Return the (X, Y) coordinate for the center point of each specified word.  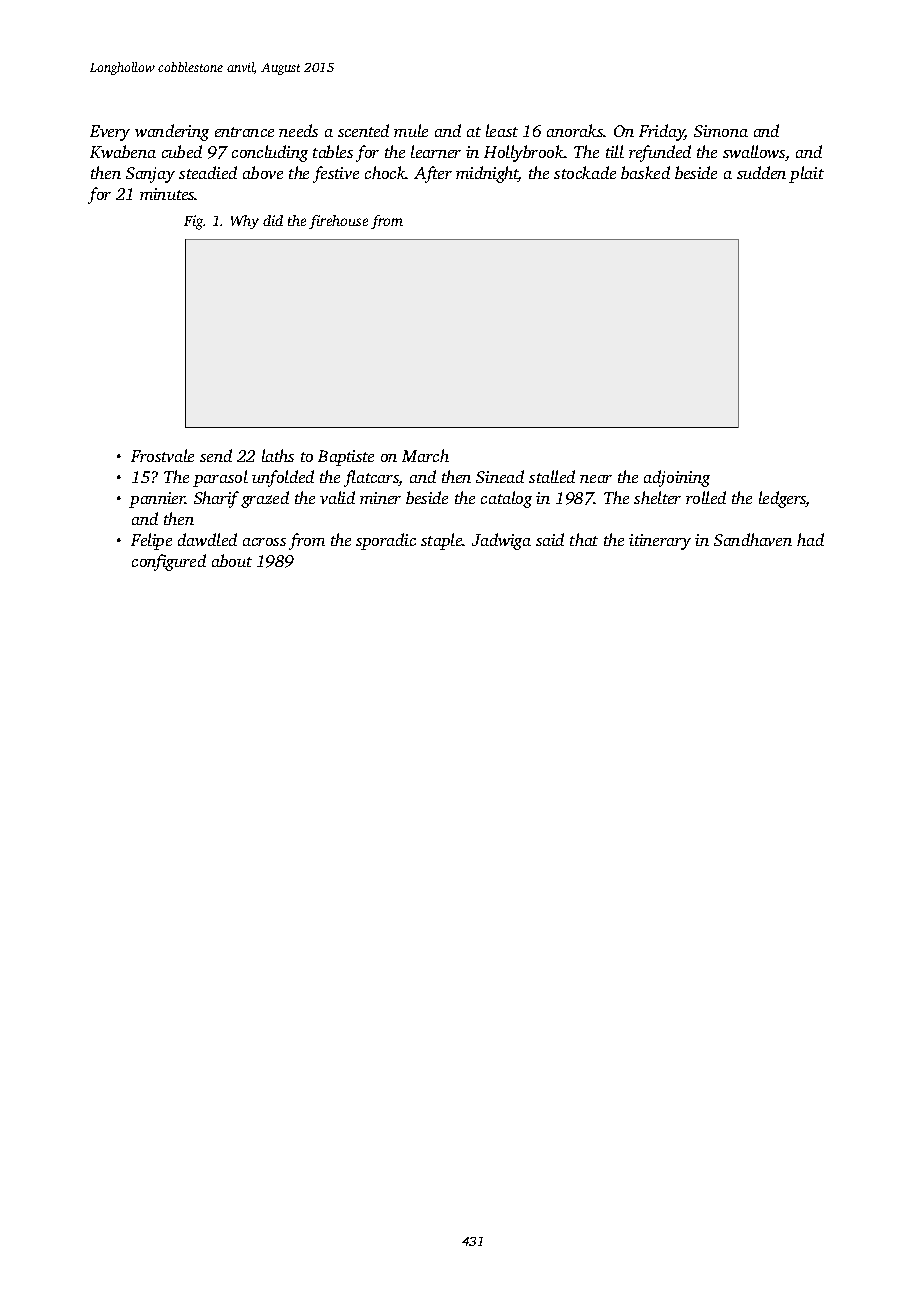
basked (645, 172)
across (264, 542)
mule (411, 130)
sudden (761, 172)
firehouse (338, 222)
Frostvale (162, 455)
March (425, 455)
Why (245, 222)
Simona (721, 131)
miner (380, 498)
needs (298, 130)
